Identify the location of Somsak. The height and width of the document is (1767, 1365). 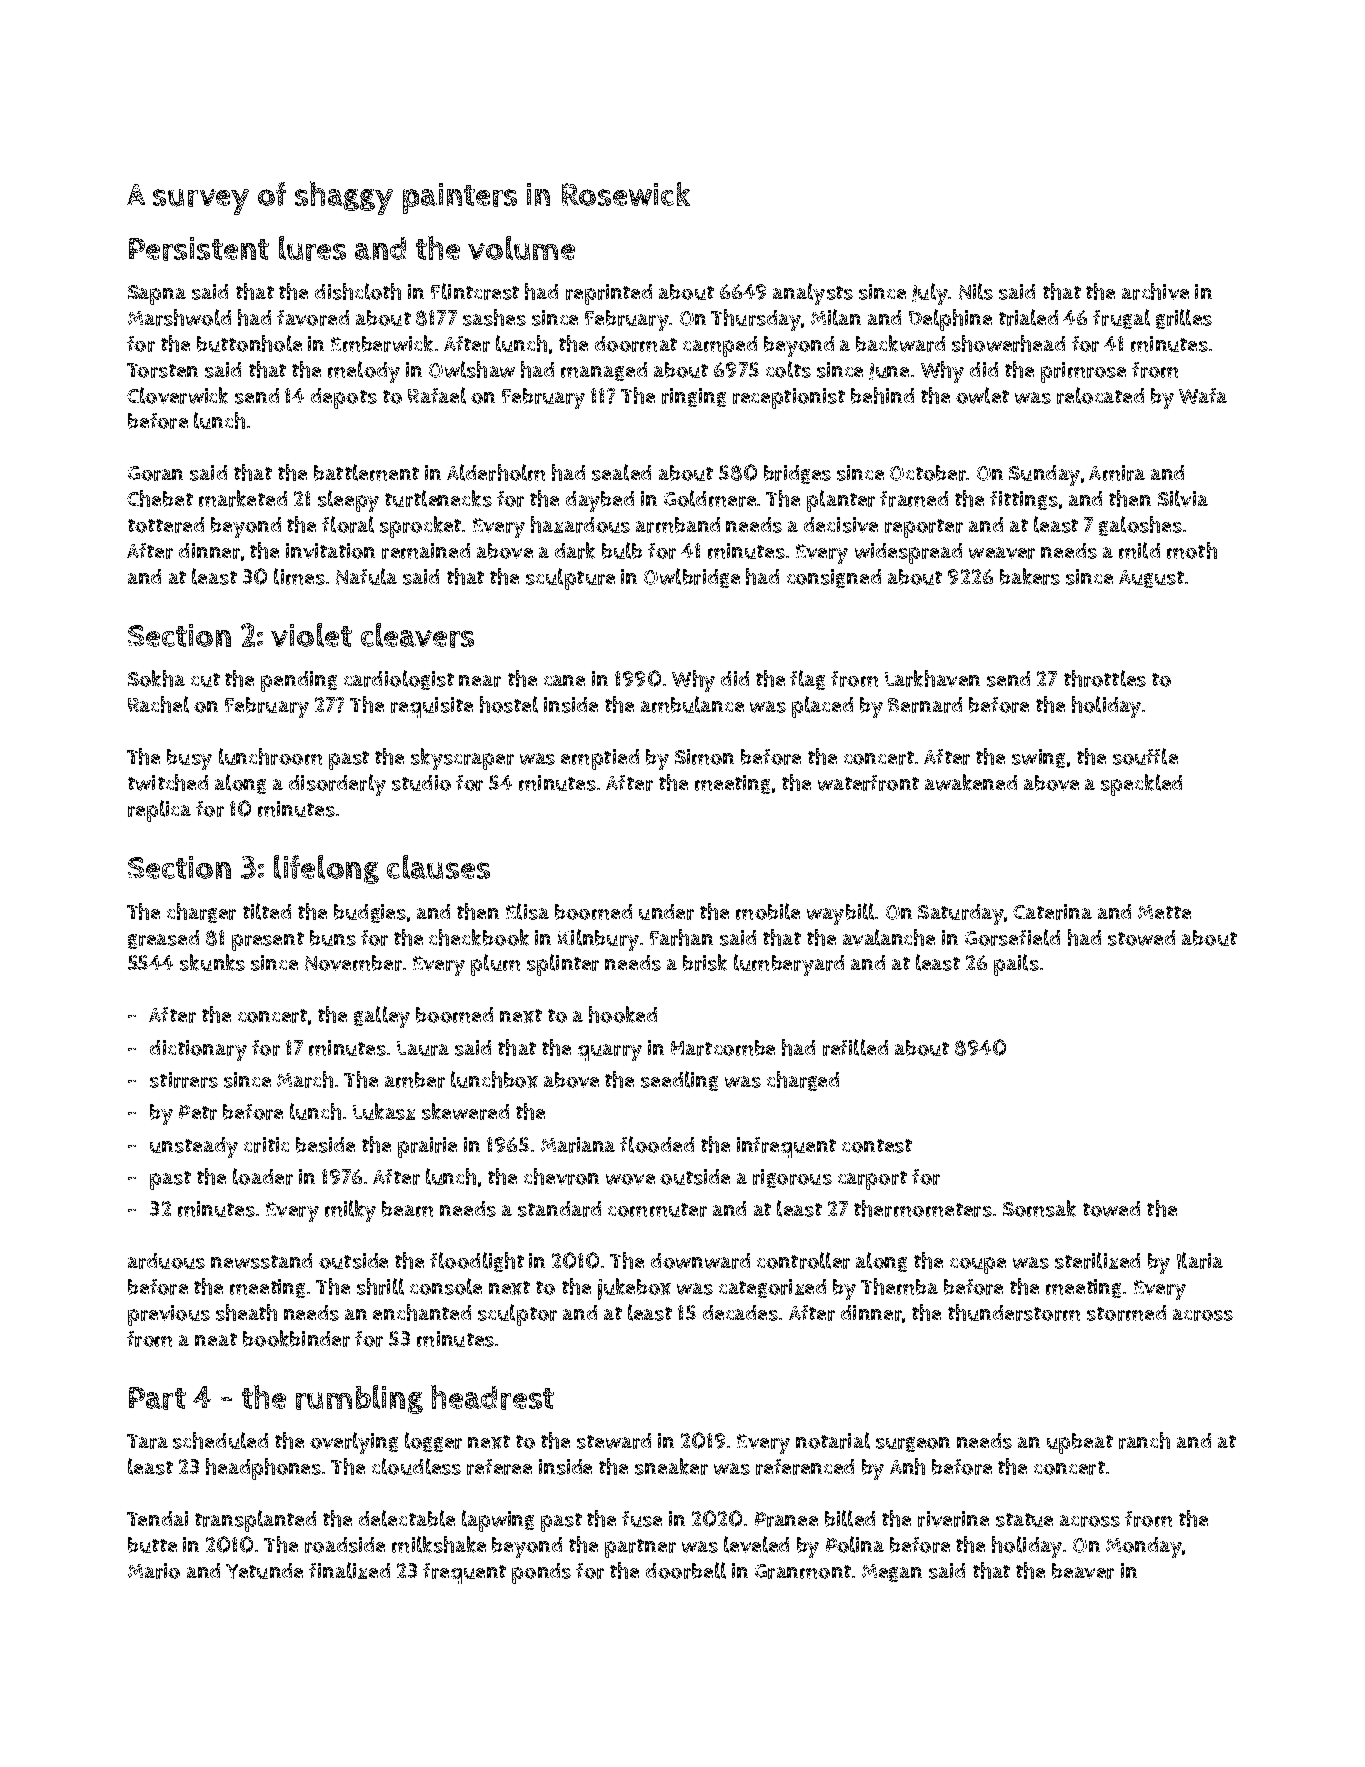
(1039, 1208).
